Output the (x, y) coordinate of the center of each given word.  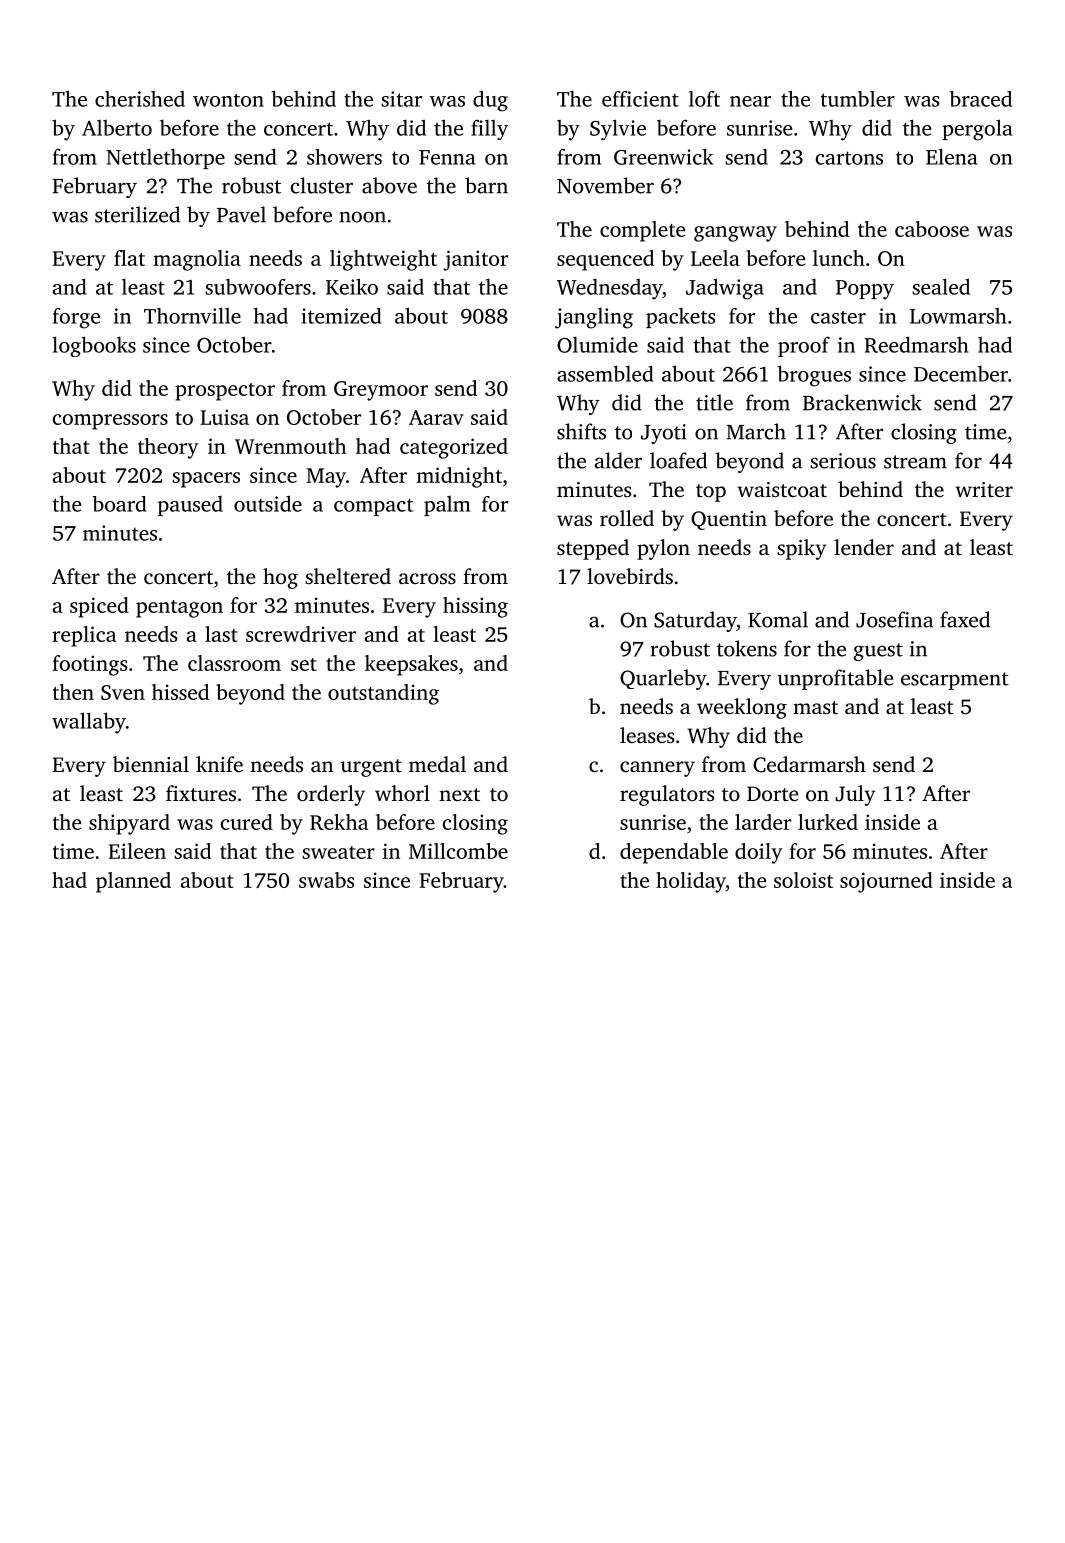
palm (447, 506)
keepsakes (411, 665)
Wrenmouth (290, 446)
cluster (322, 185)
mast (815, 707)
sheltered (348, 576)
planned (133, 882)
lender (864, 547)
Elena (952, 156)
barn (486, 185)
